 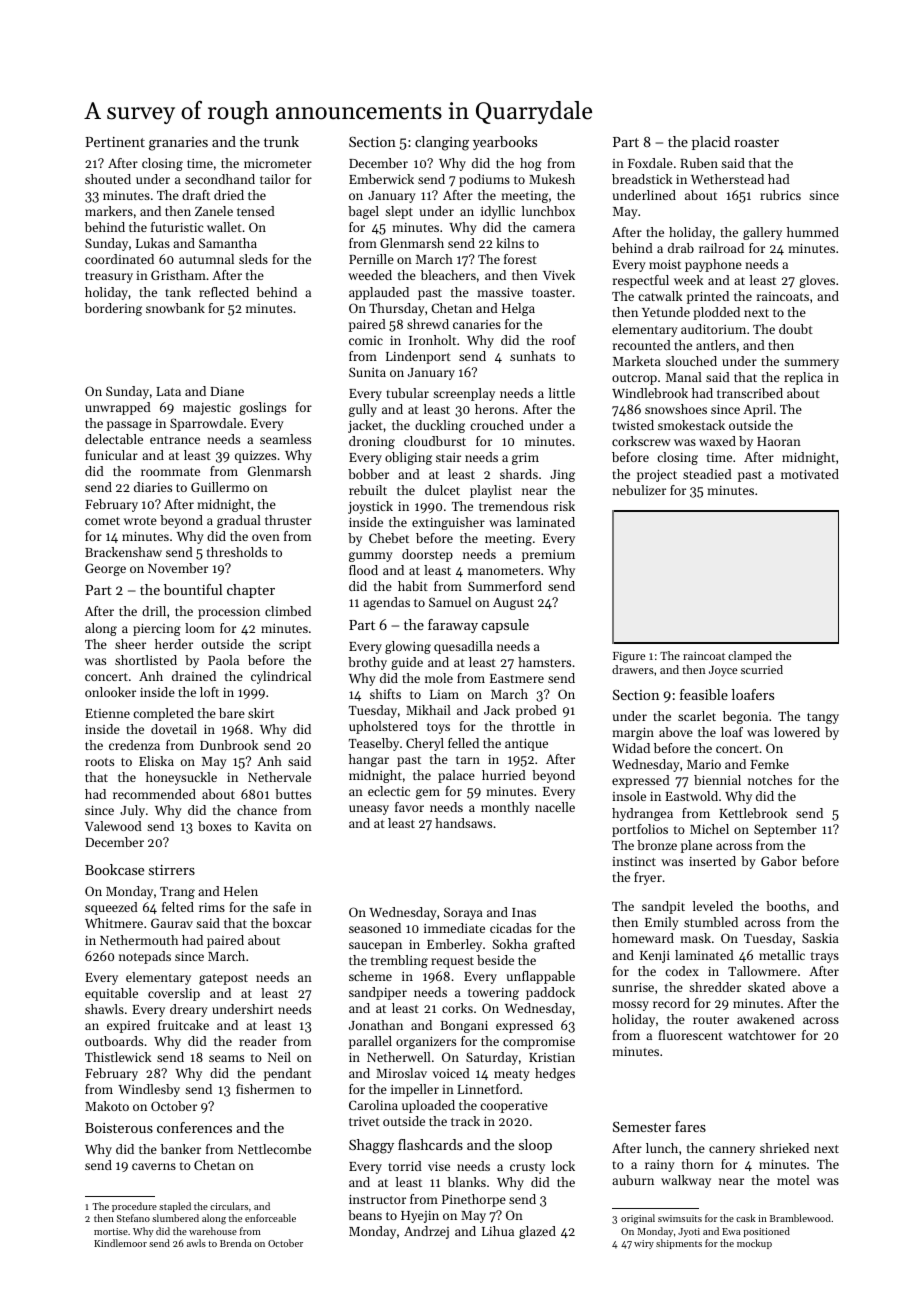 I want to click on glazed, so click(x=537, y=1232).
